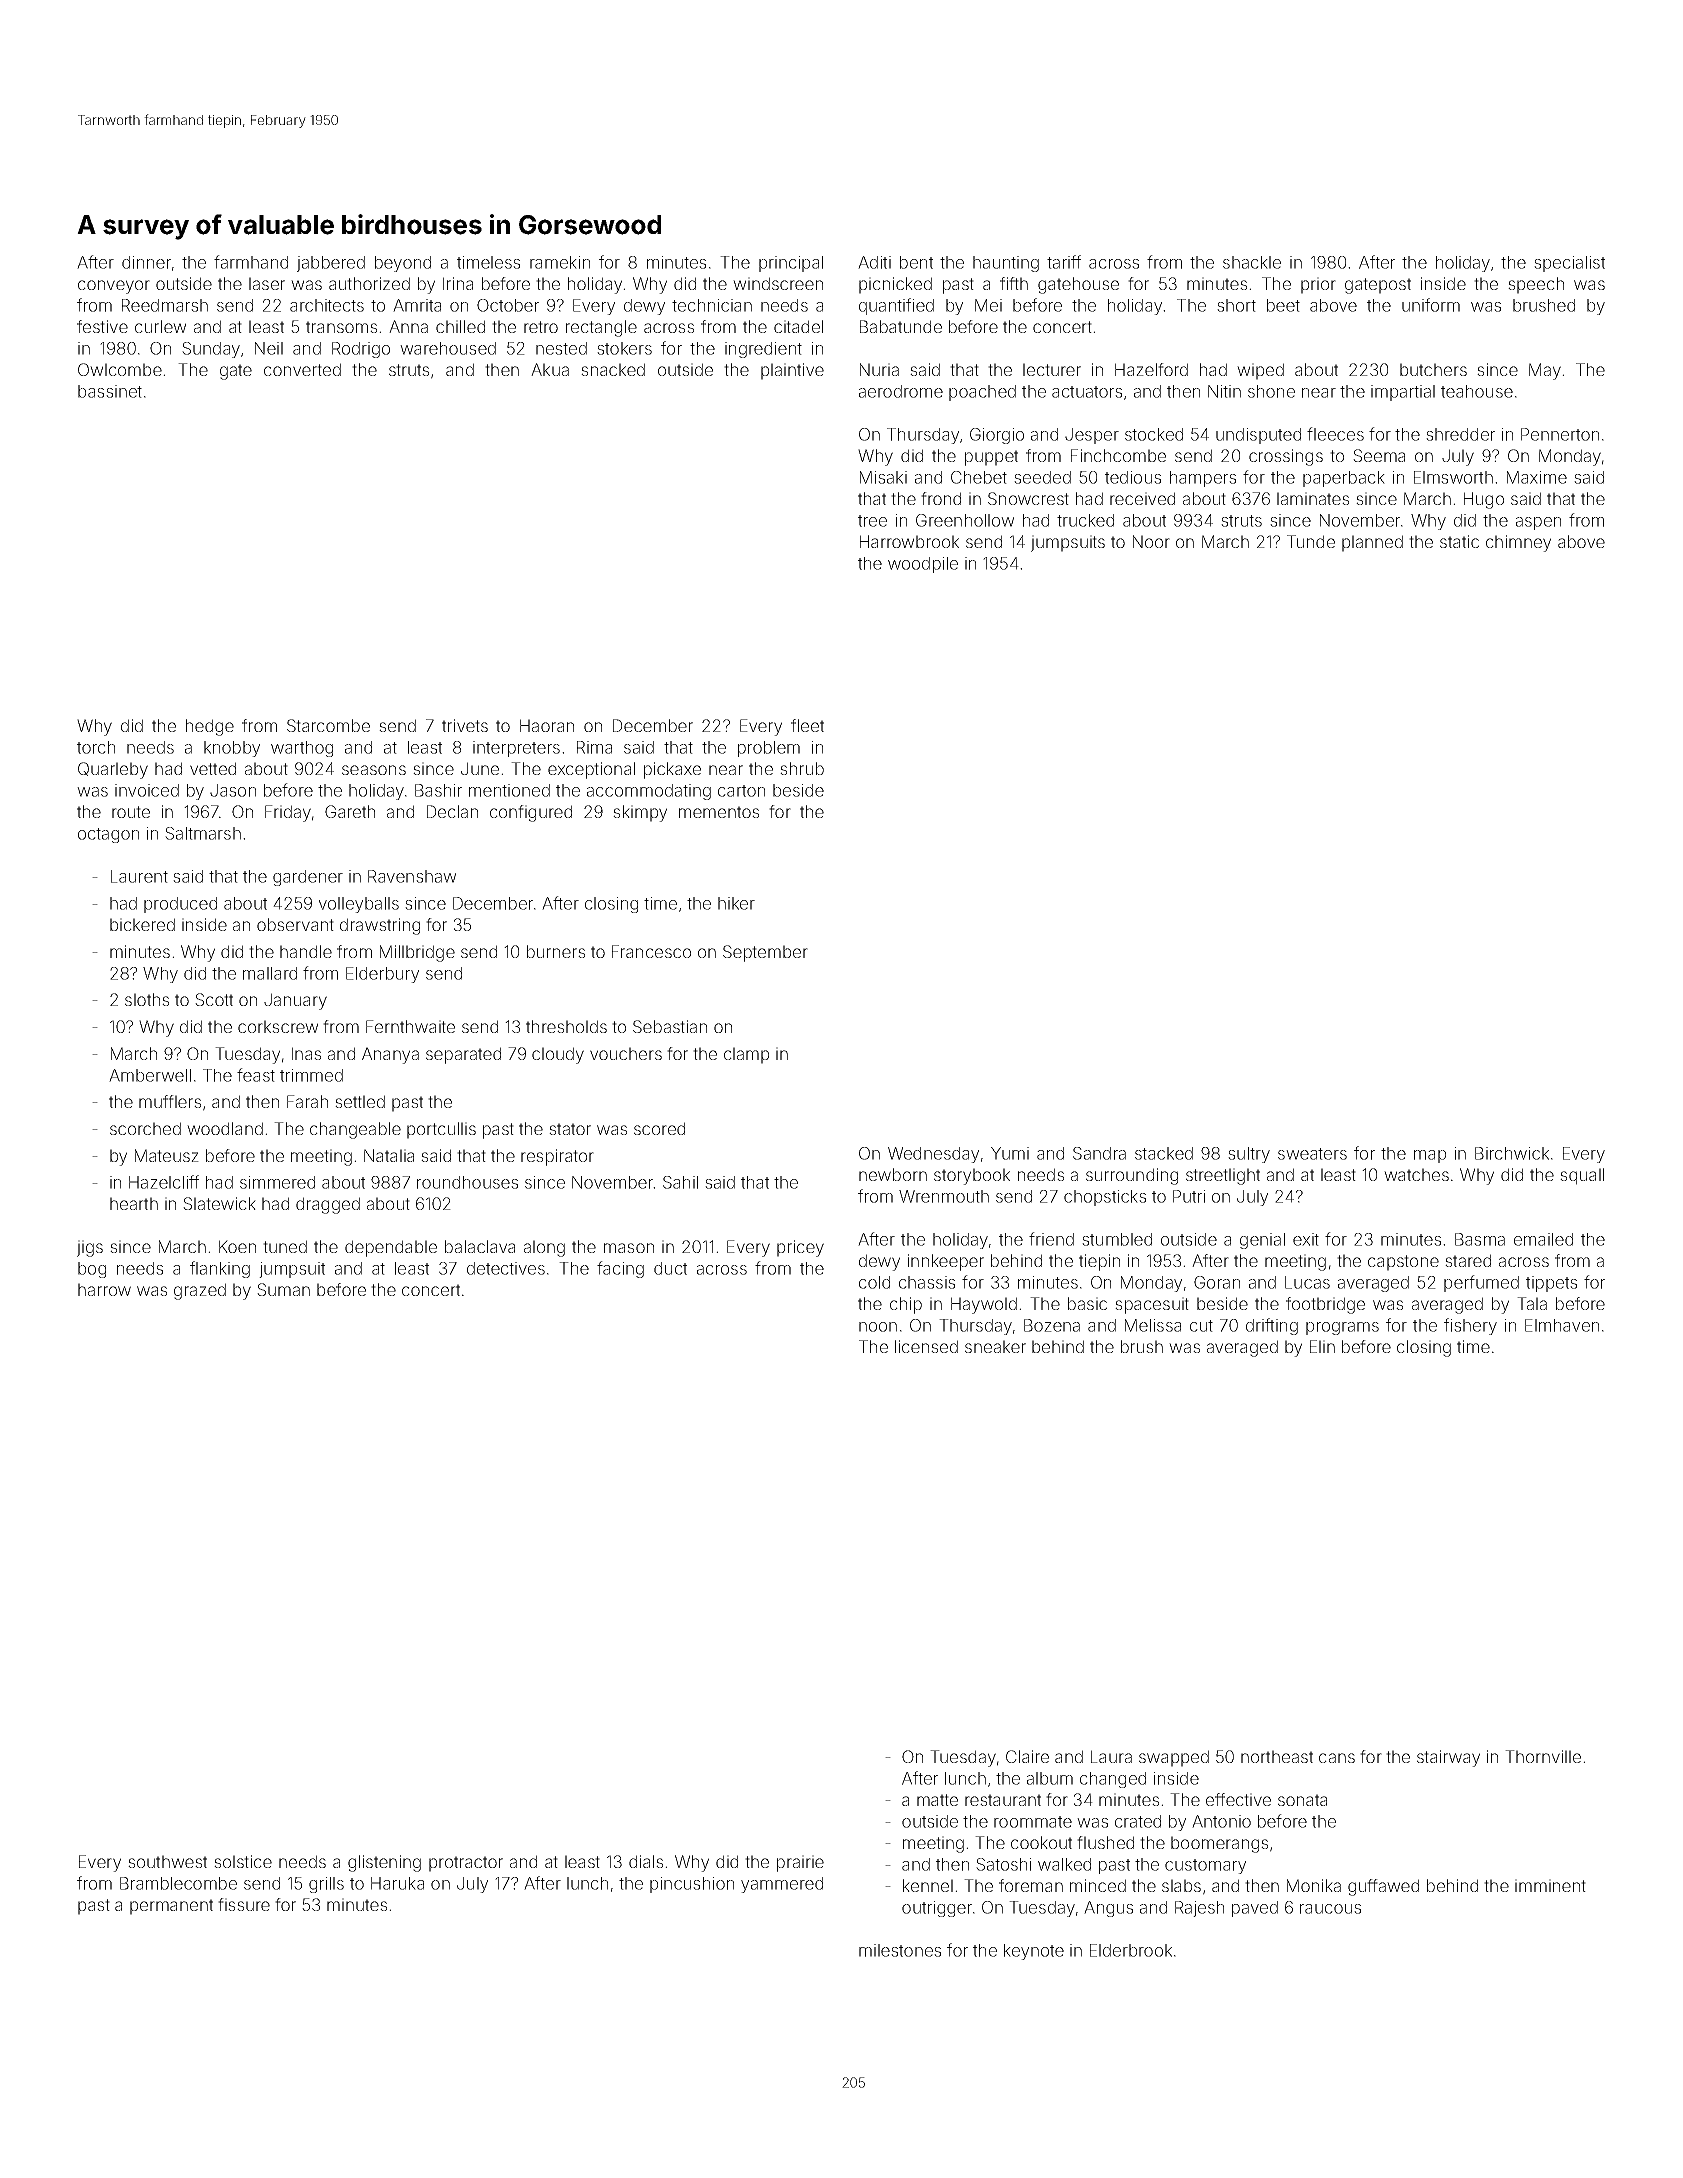  What do you see at coordinates (139, 876) in the screenshot?
I see `Laurent` at bounding box center [139, 876].
